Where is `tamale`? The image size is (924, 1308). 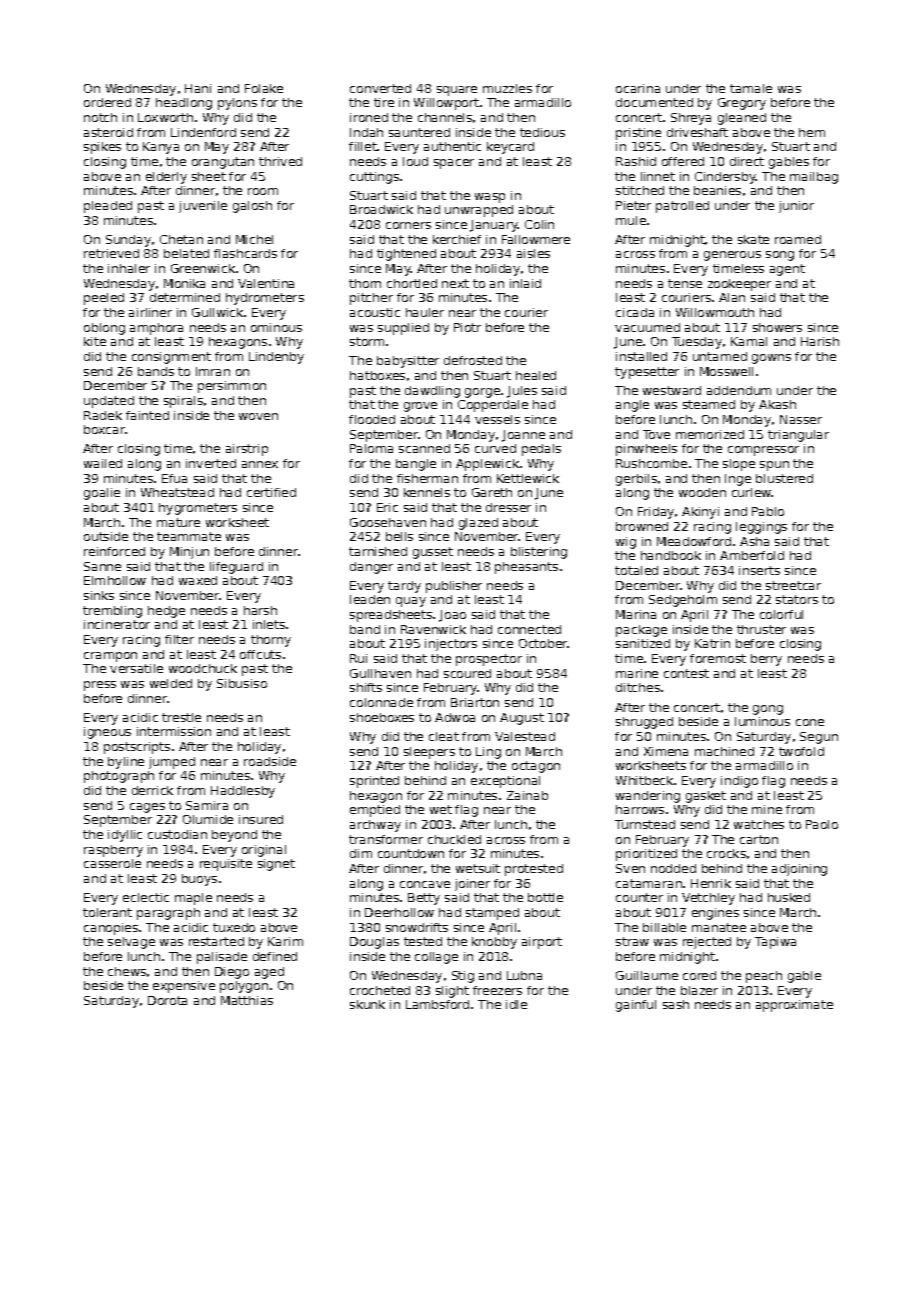 tamale is located at coordinates (751, 88).
